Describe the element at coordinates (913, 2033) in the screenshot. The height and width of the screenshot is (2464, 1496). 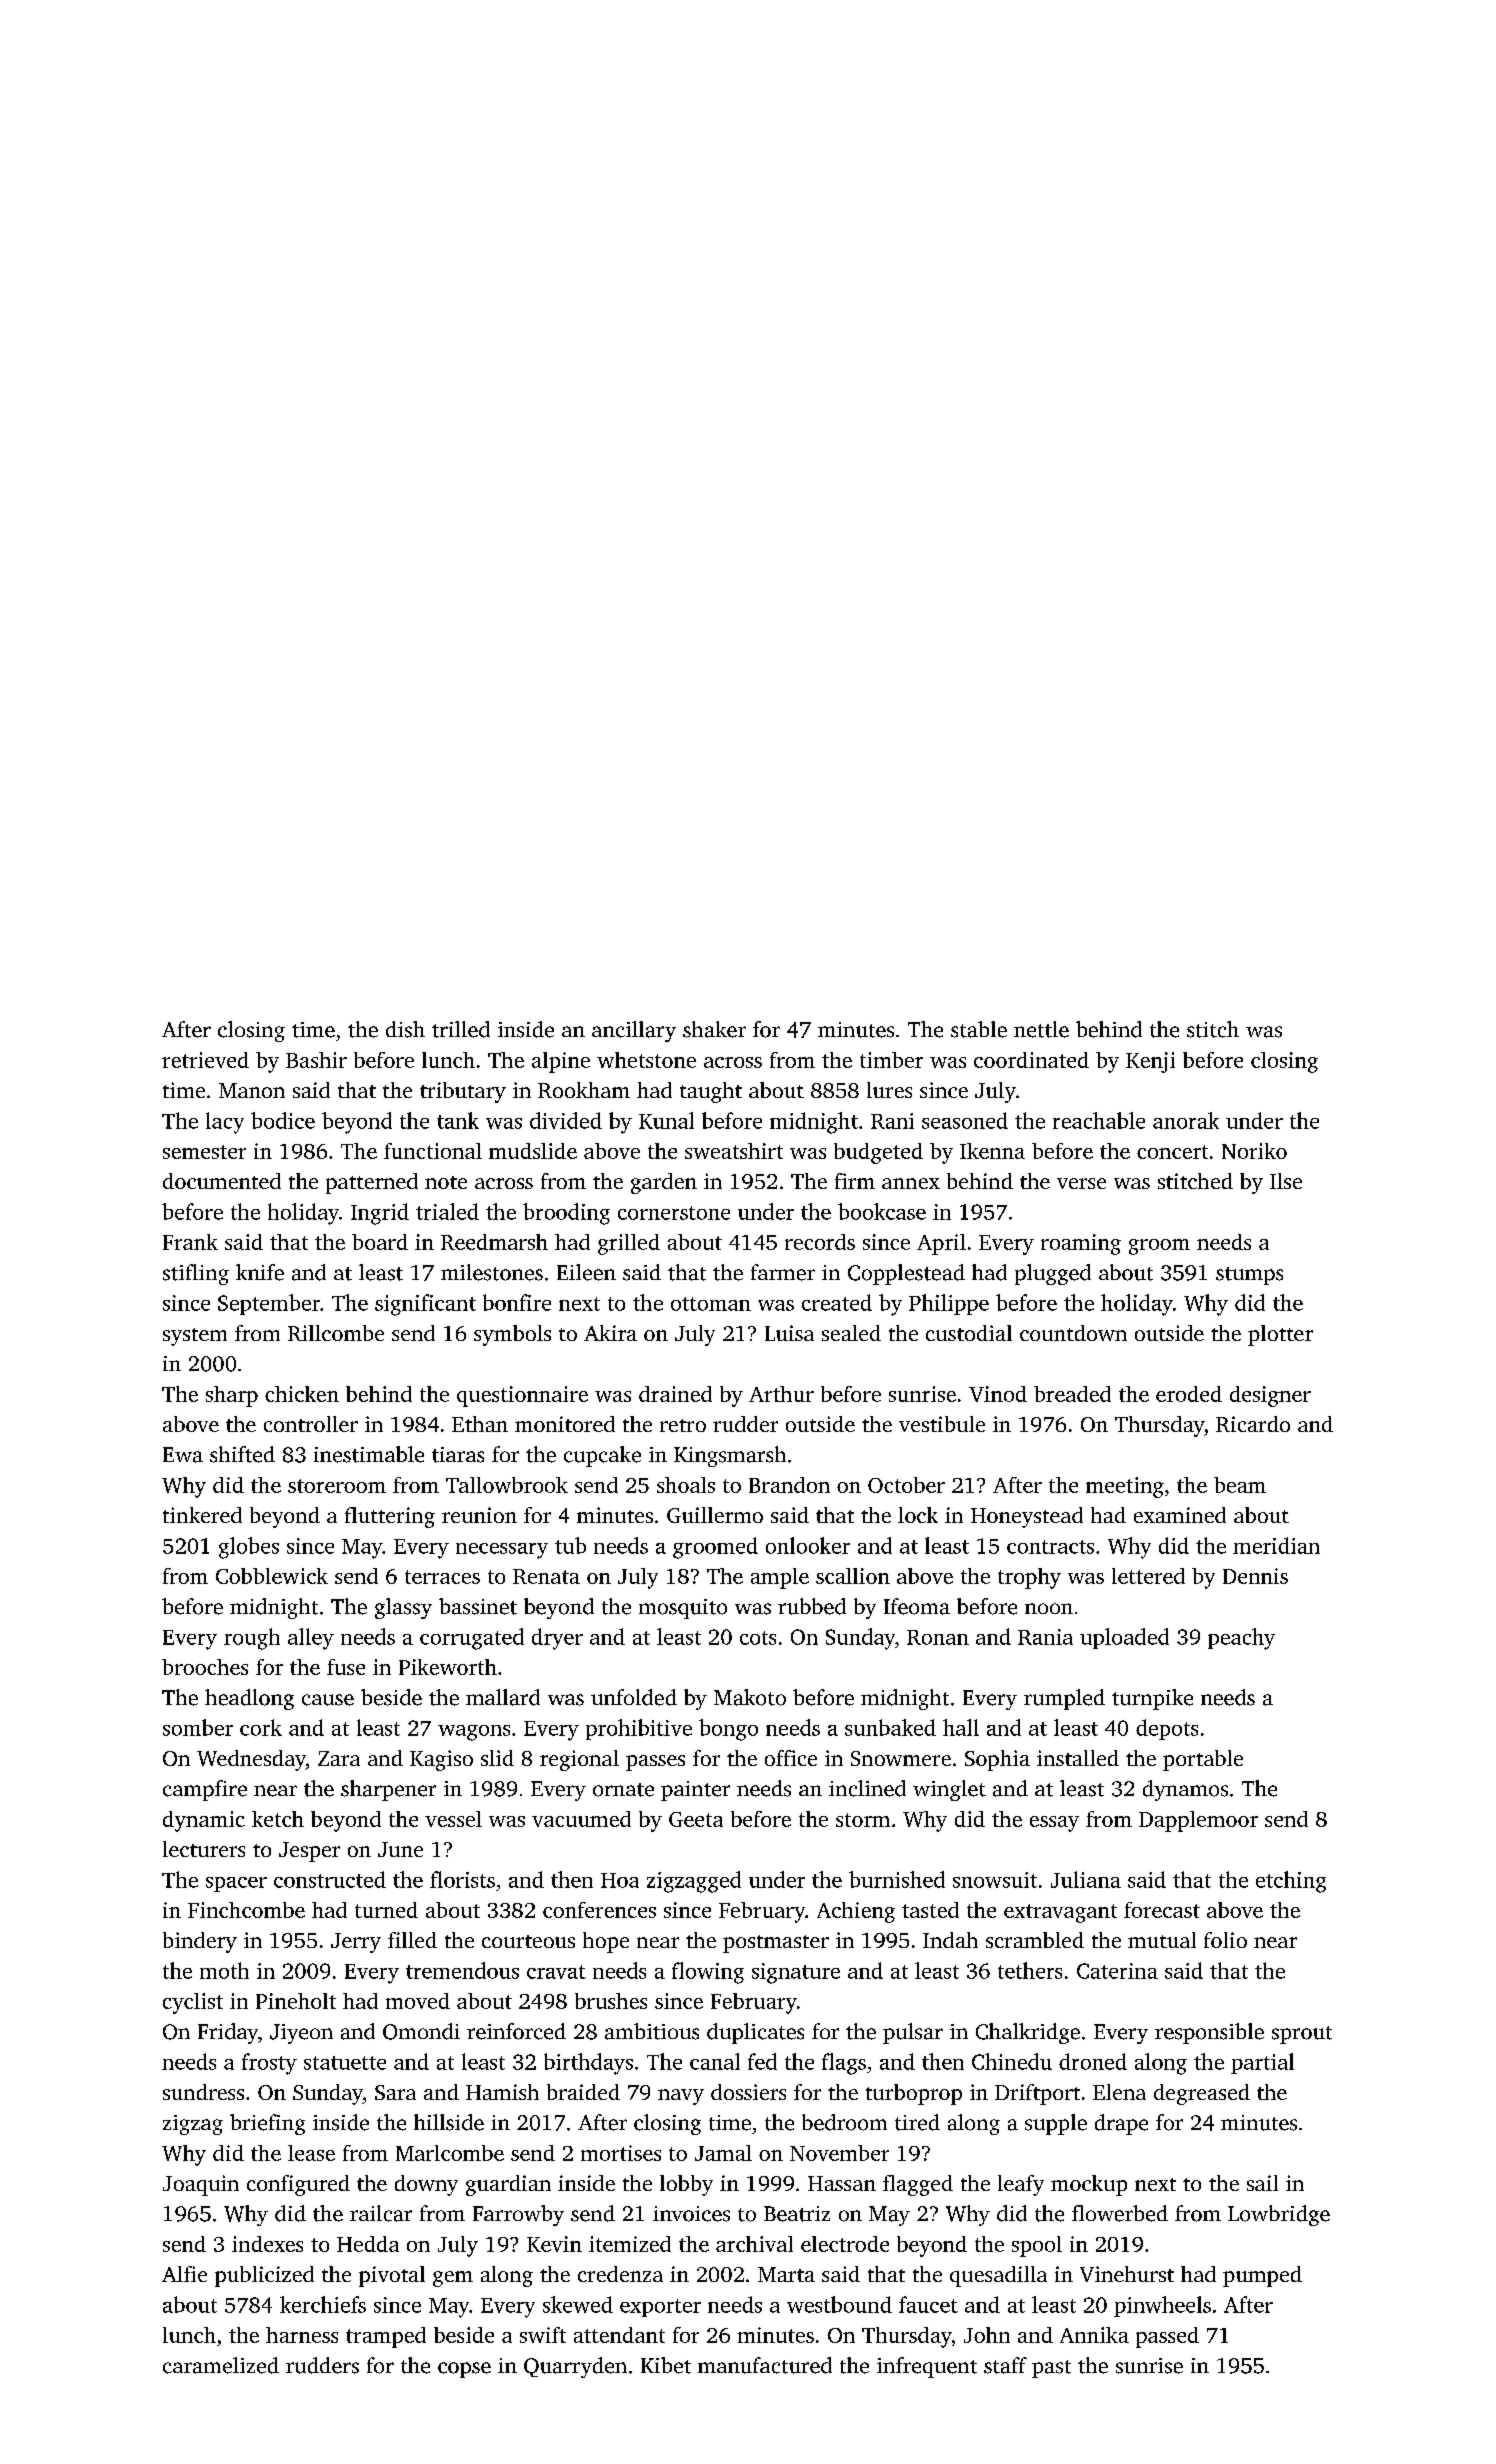
I see `pulsar` at that location.
